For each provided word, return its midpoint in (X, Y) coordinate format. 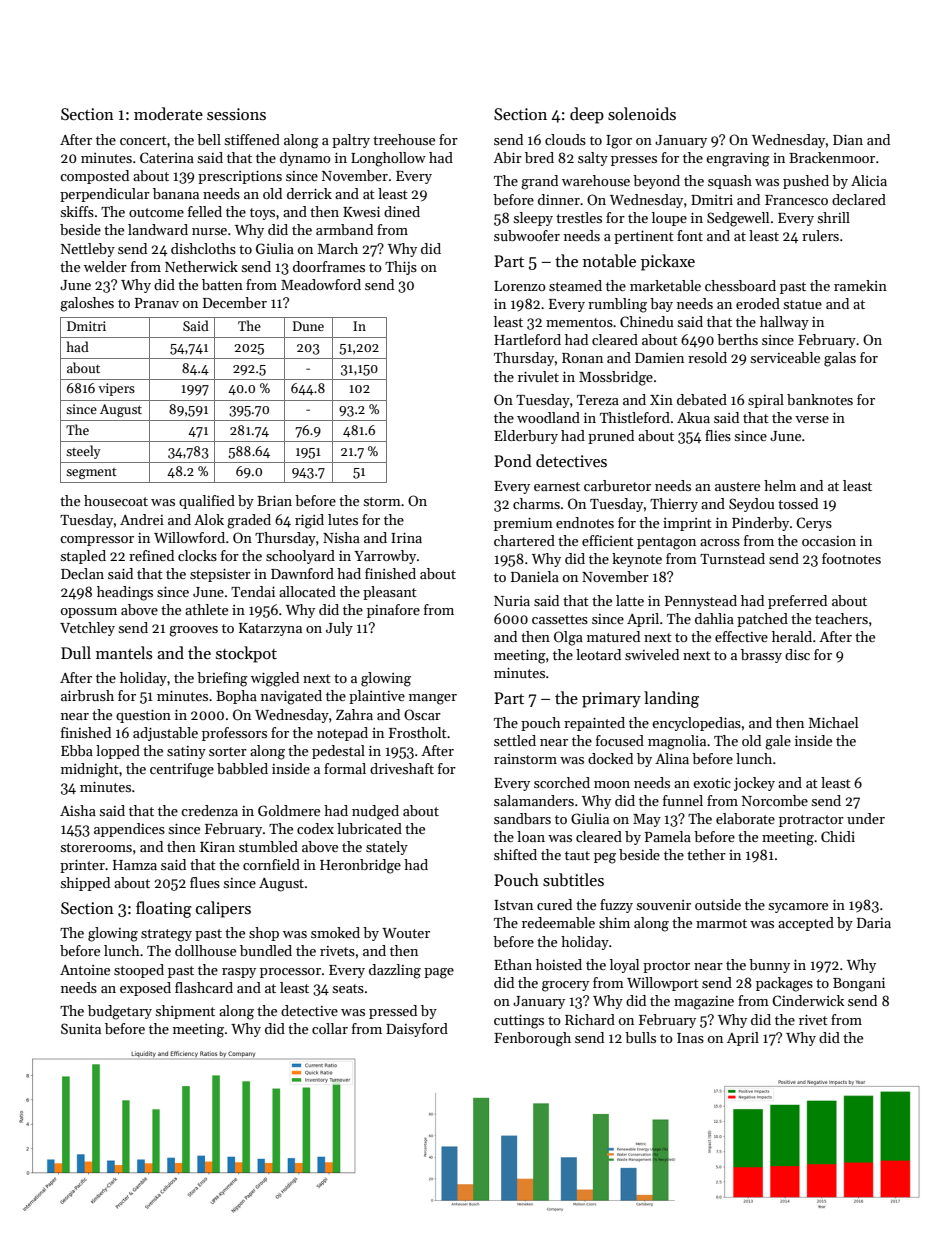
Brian (274, 501)
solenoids (642, 114)
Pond (513, 460)
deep (587, 115)
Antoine (85, 970)
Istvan (513, 905)
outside (718, 904)
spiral (766, 401)
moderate (168, 113)
